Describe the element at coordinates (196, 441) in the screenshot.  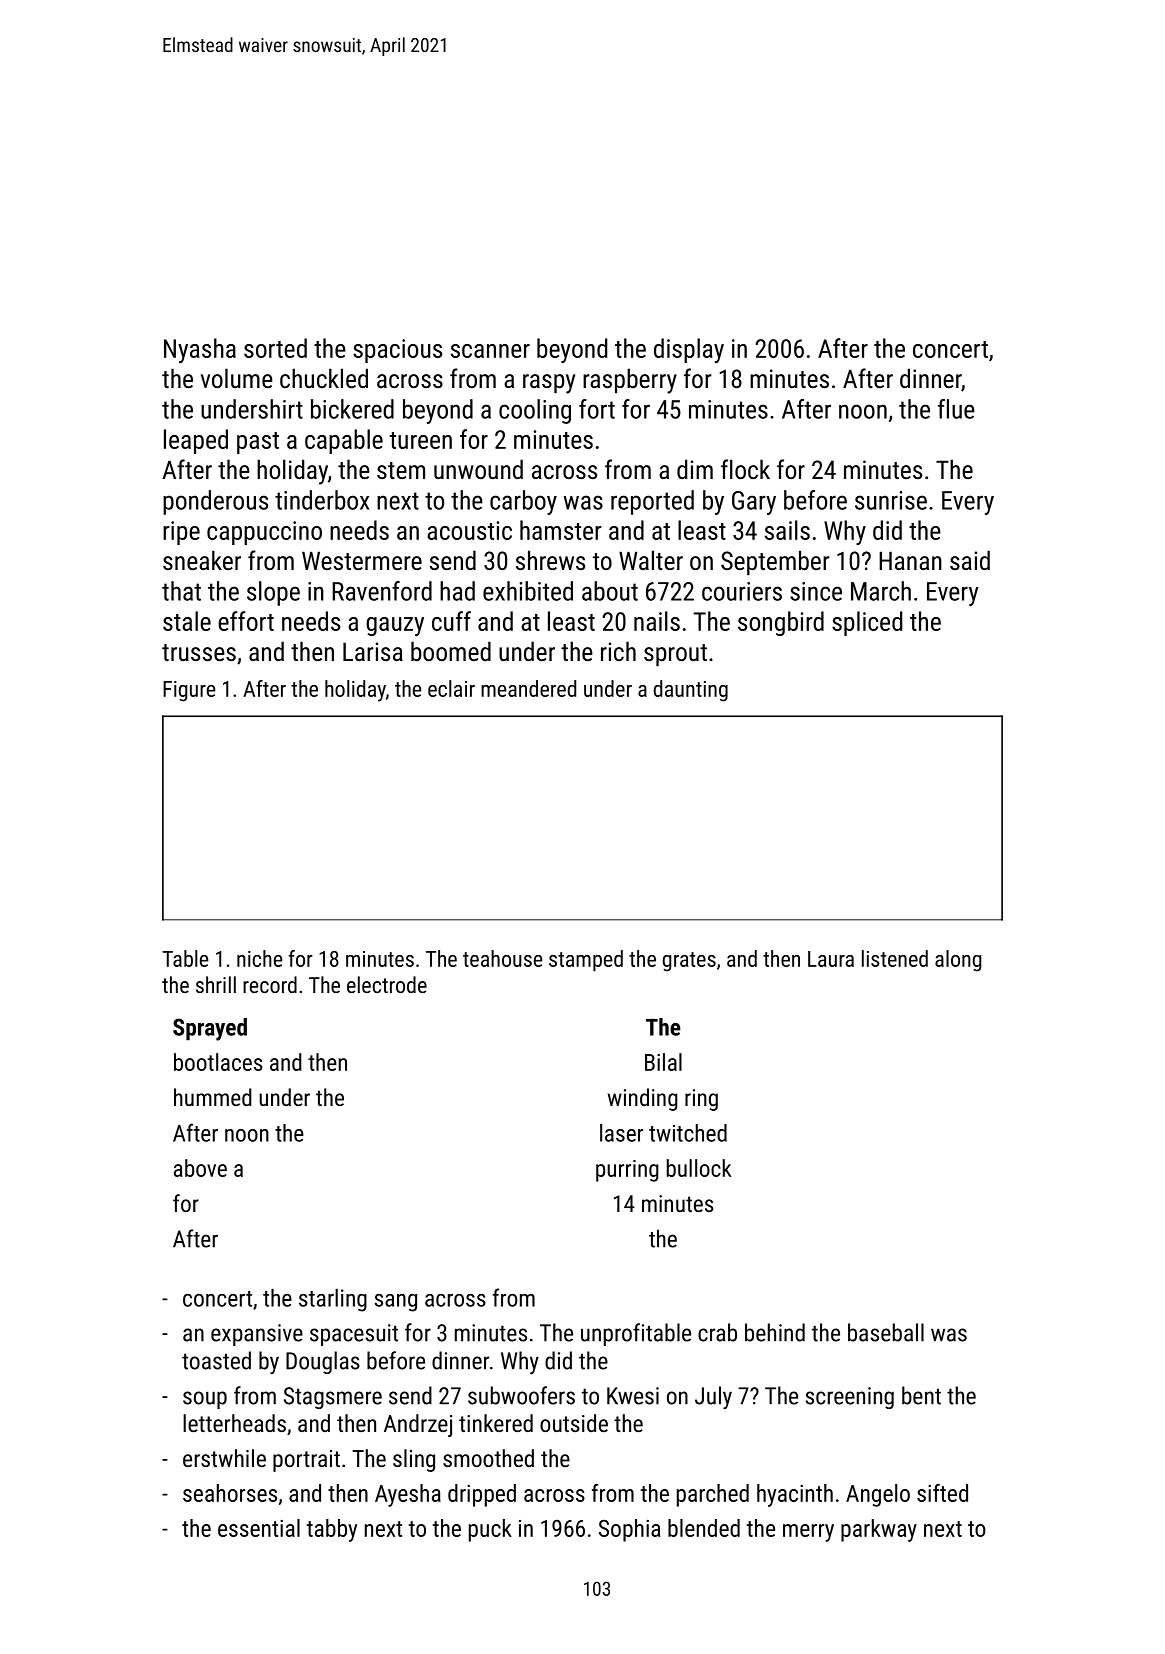
I see `leaped` at that location.
